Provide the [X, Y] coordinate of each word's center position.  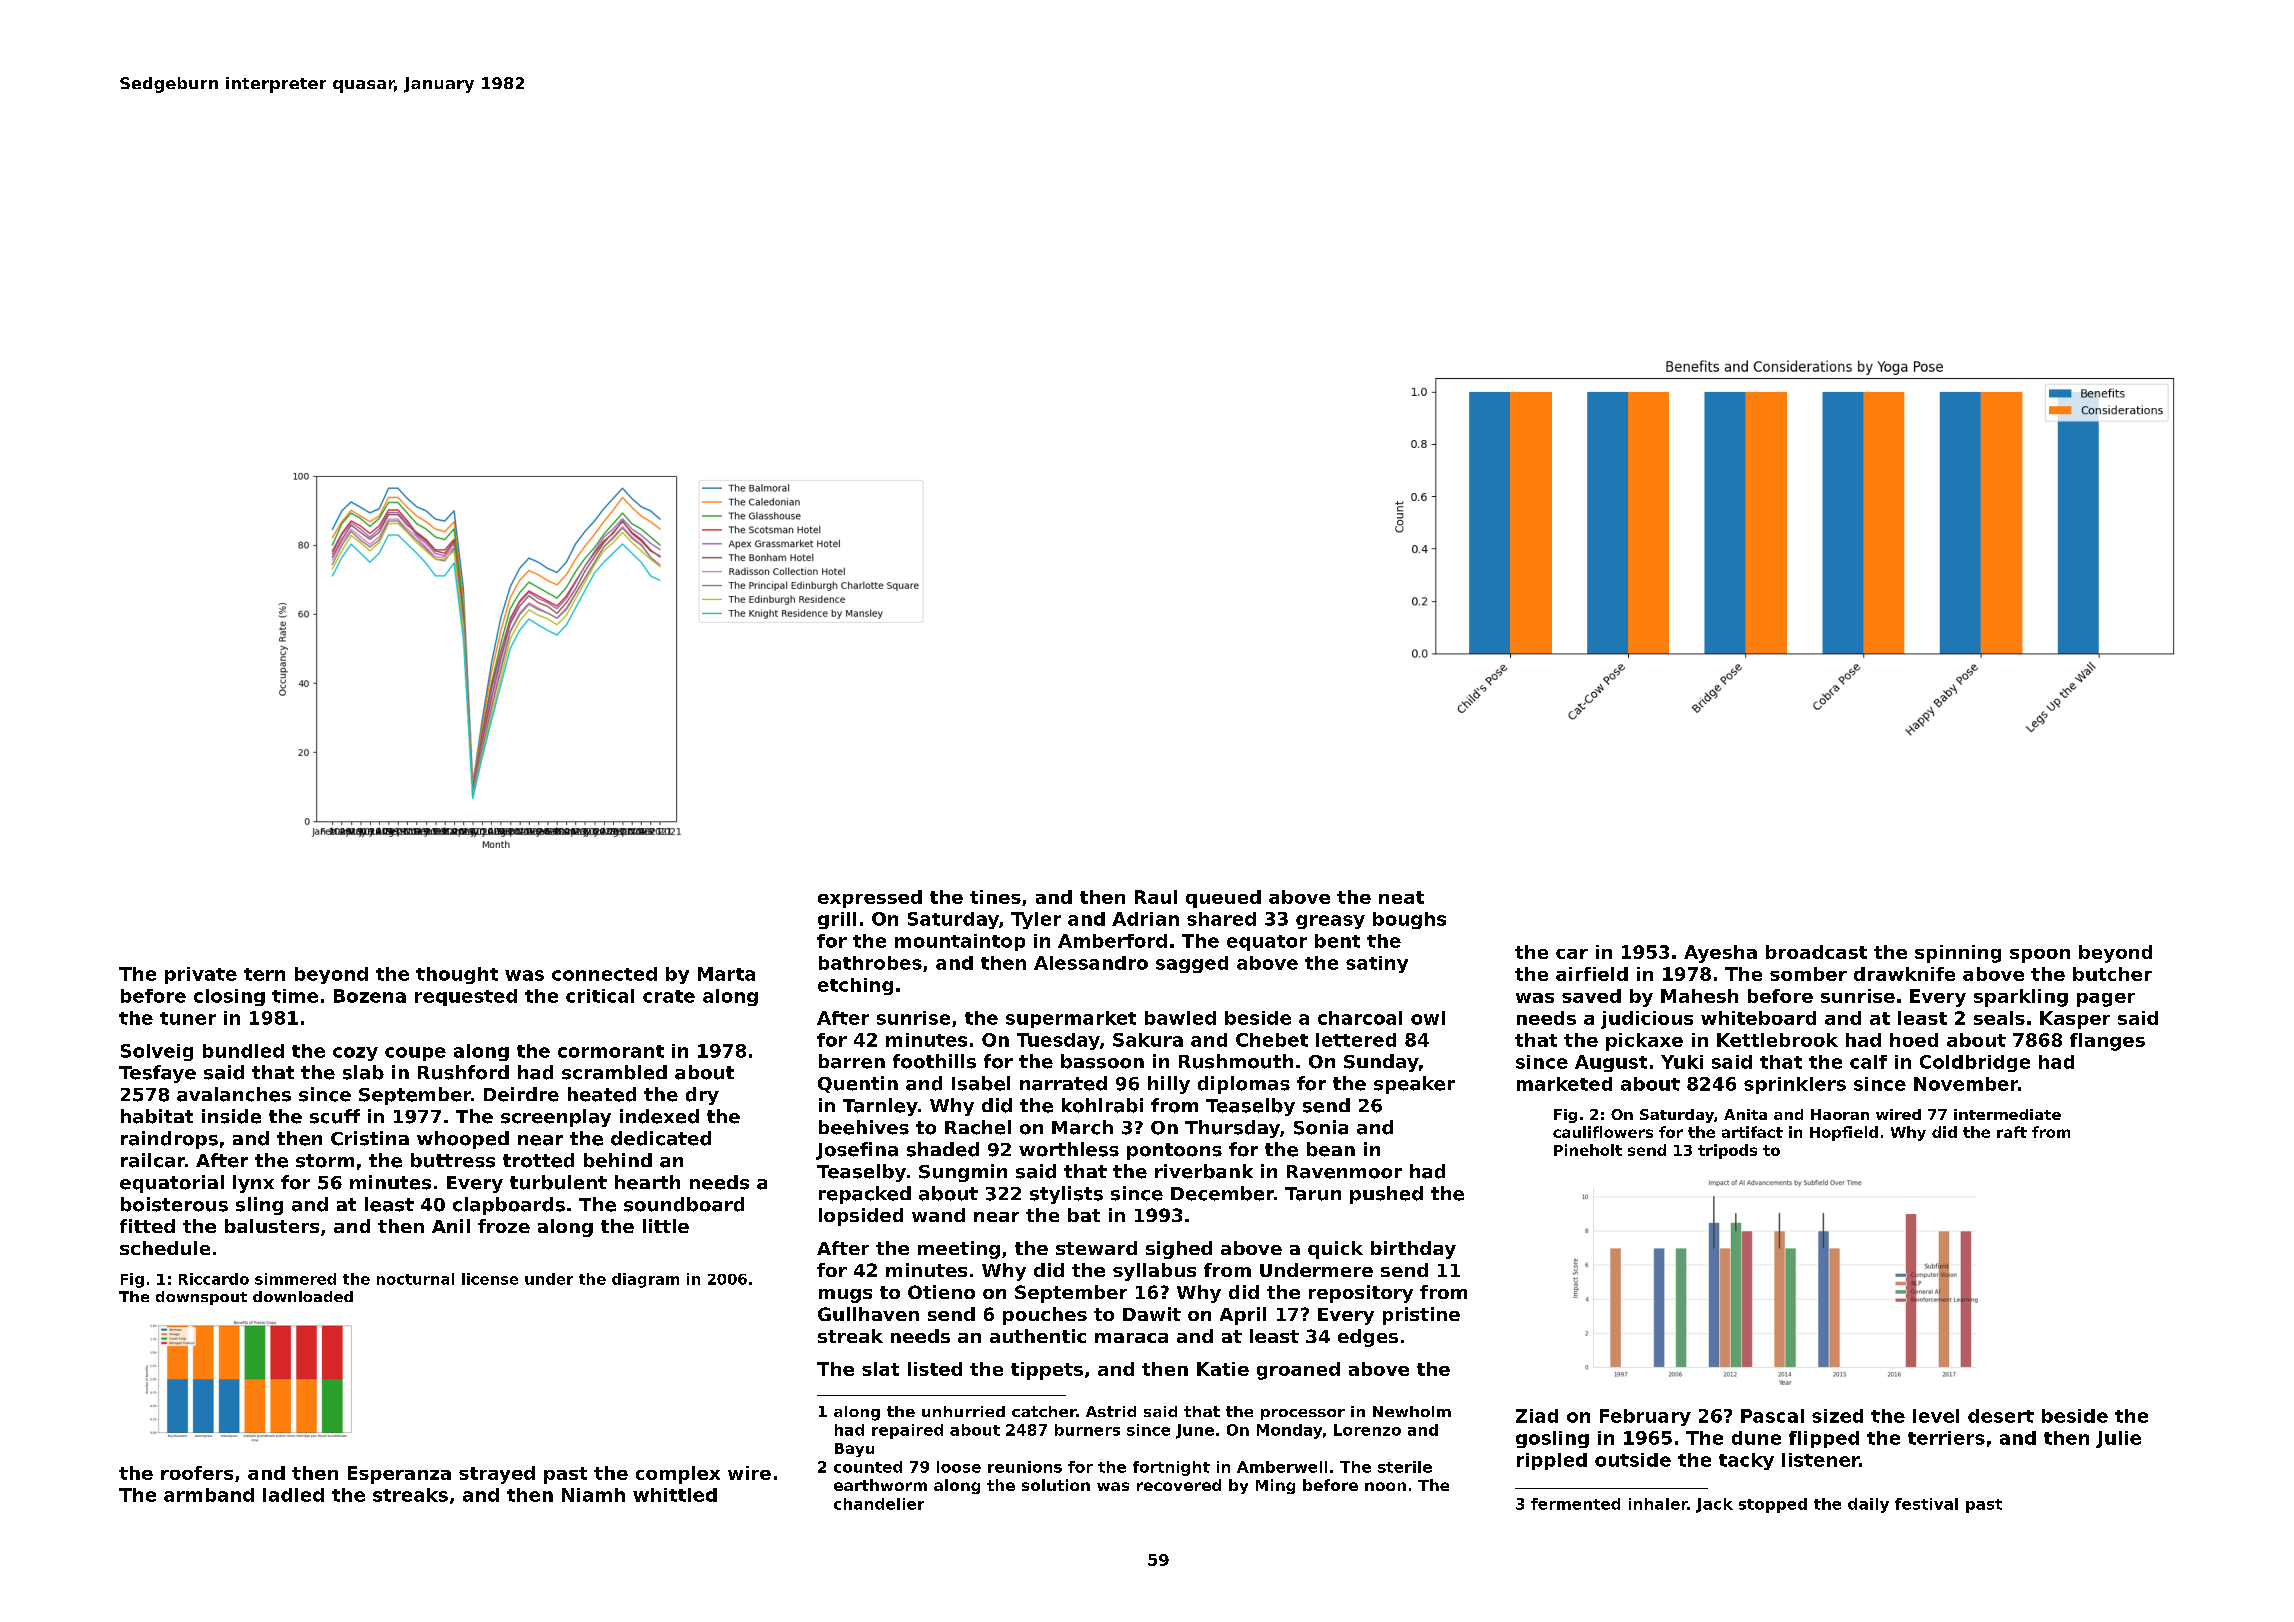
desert [2001, 1416]
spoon [2040, 956]
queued [1223, 899]
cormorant [611, 1051]
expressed [870, 899]
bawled [1180, 1018]
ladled [293, 1495]
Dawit [1152, 1314]
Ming [1275, 1486]
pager [2106, 1000]
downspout [201, 1298]
